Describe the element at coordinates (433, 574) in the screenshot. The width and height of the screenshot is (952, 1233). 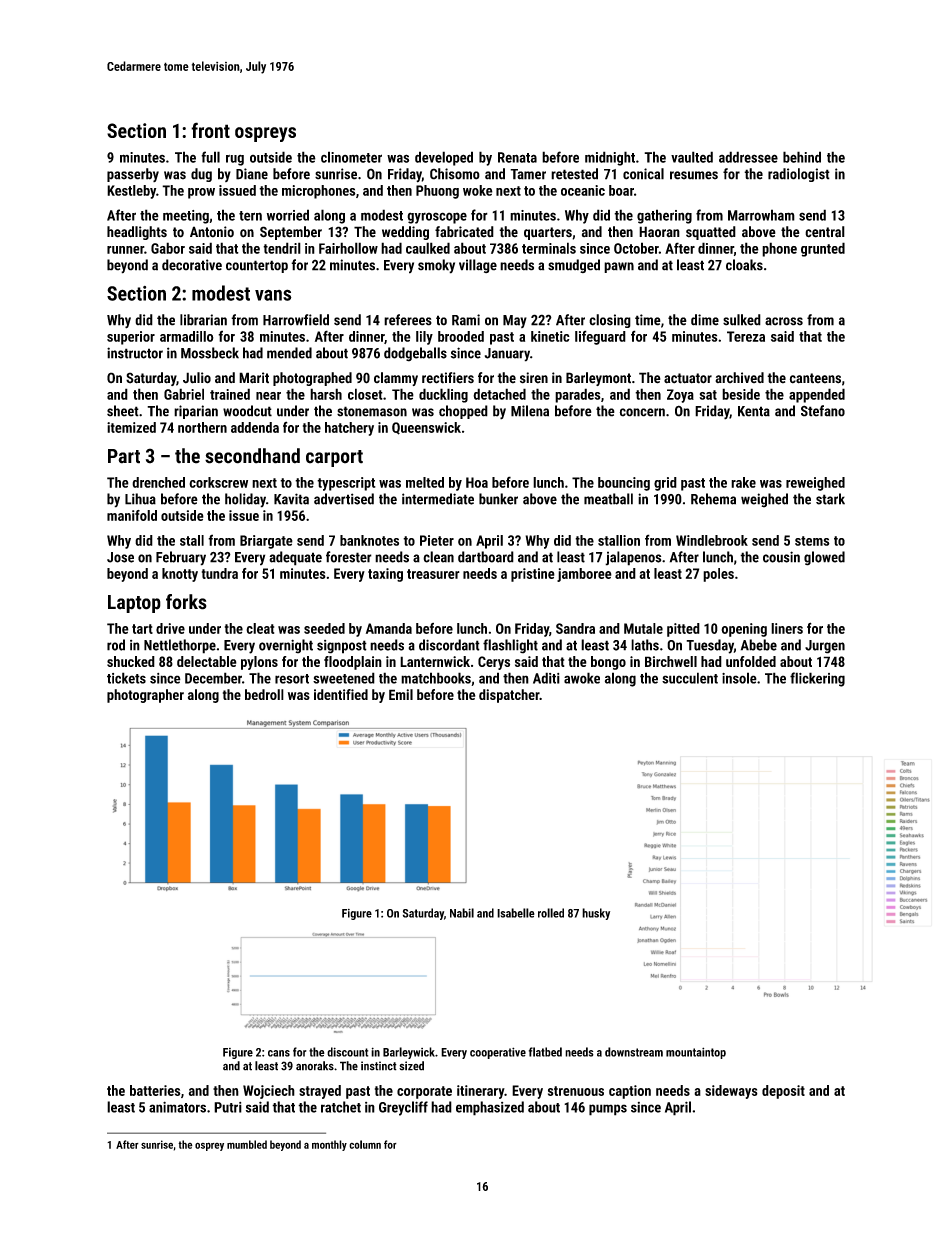
I see `treasurer` at that location.
